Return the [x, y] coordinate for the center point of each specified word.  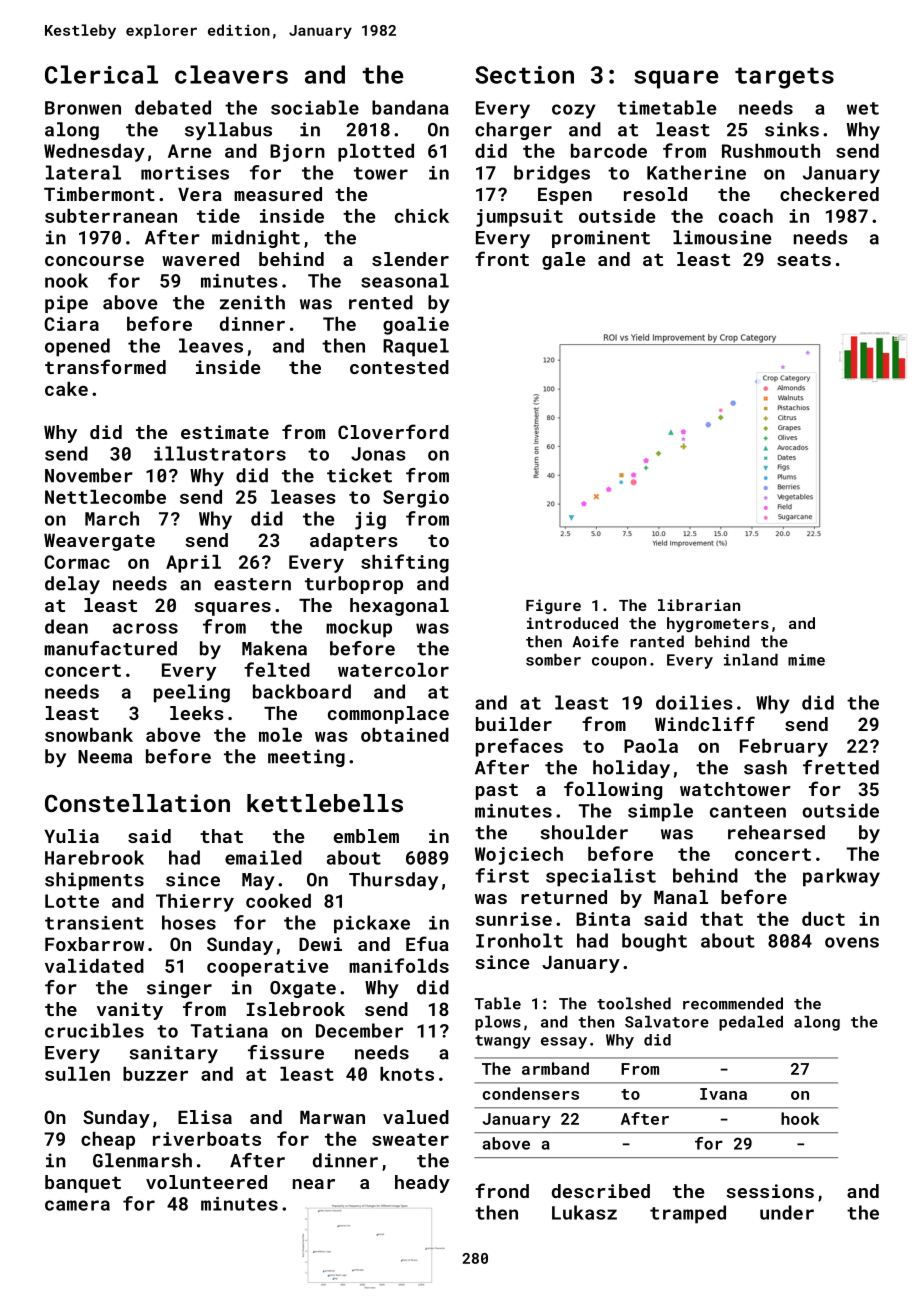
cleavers [231, 74]
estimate [225, 432]
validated [94, 966]
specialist [601, 877]
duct [823, 919]
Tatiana [229, 1031]
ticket [359, 475]
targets [784, 78]
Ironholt [519, 940]
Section [524, 75]
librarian [699, 605]
